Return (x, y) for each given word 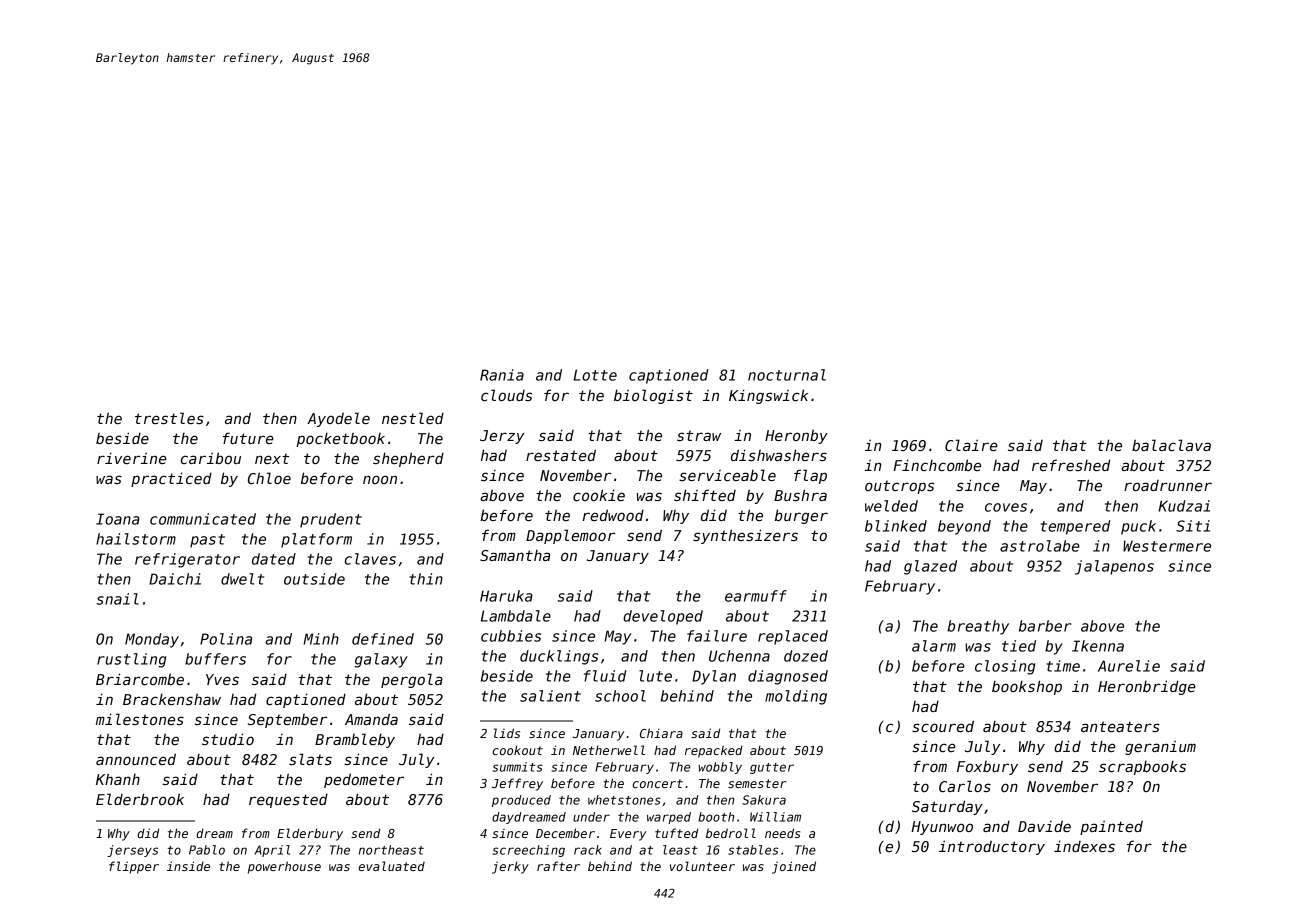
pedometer (364, 780)
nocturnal (787, 375)
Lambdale (516, 616)
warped (669, 818)
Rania (502, 375)
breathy (978, 627)
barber (1045, 626)
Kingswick (768, 396)
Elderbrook (140, 799)
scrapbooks (1142, 767)
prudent (331, 520)
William (775, 817)
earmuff (756, 596)
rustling (131, 660)
